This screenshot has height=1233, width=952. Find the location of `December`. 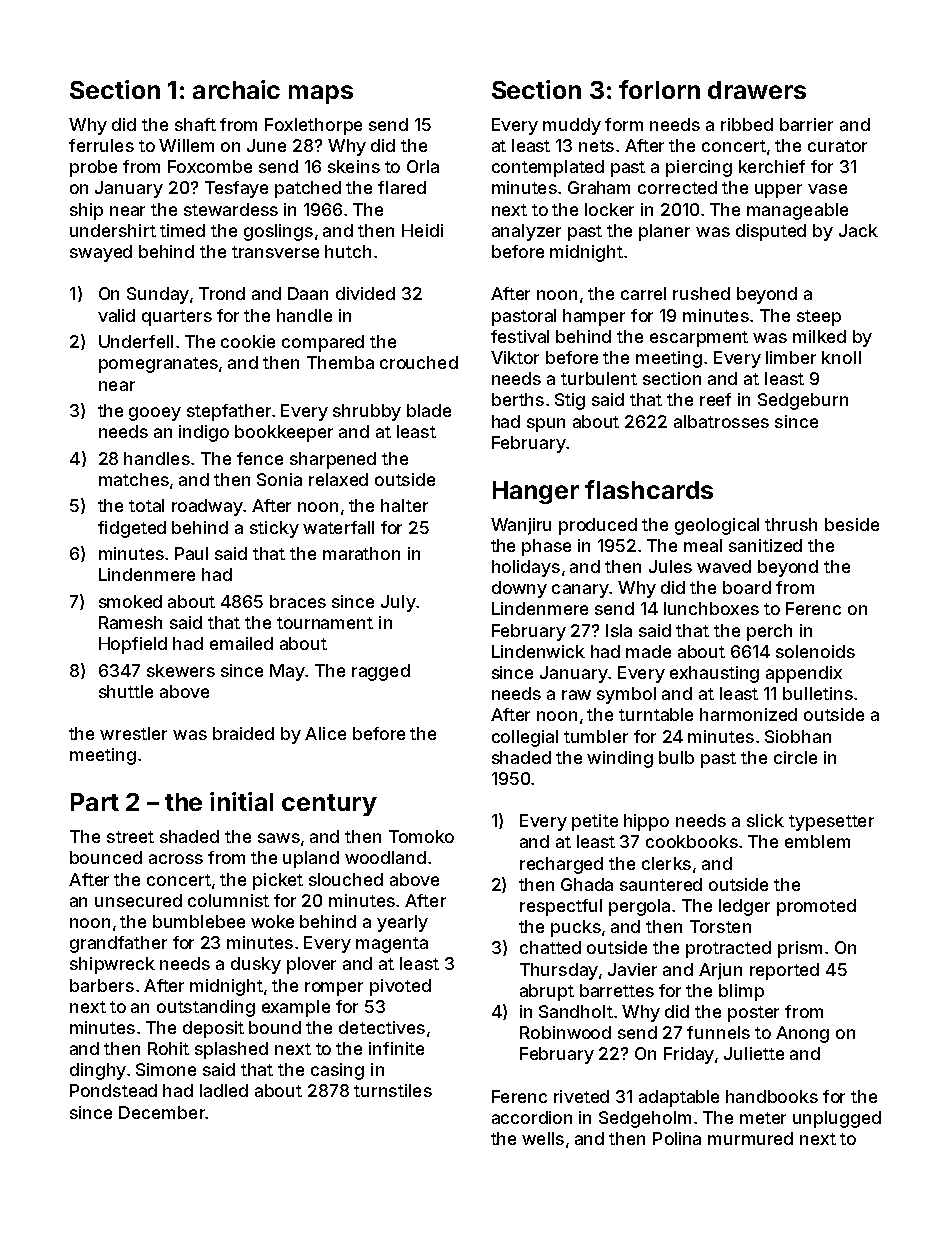

December is located at coordinates (162, 1112).
